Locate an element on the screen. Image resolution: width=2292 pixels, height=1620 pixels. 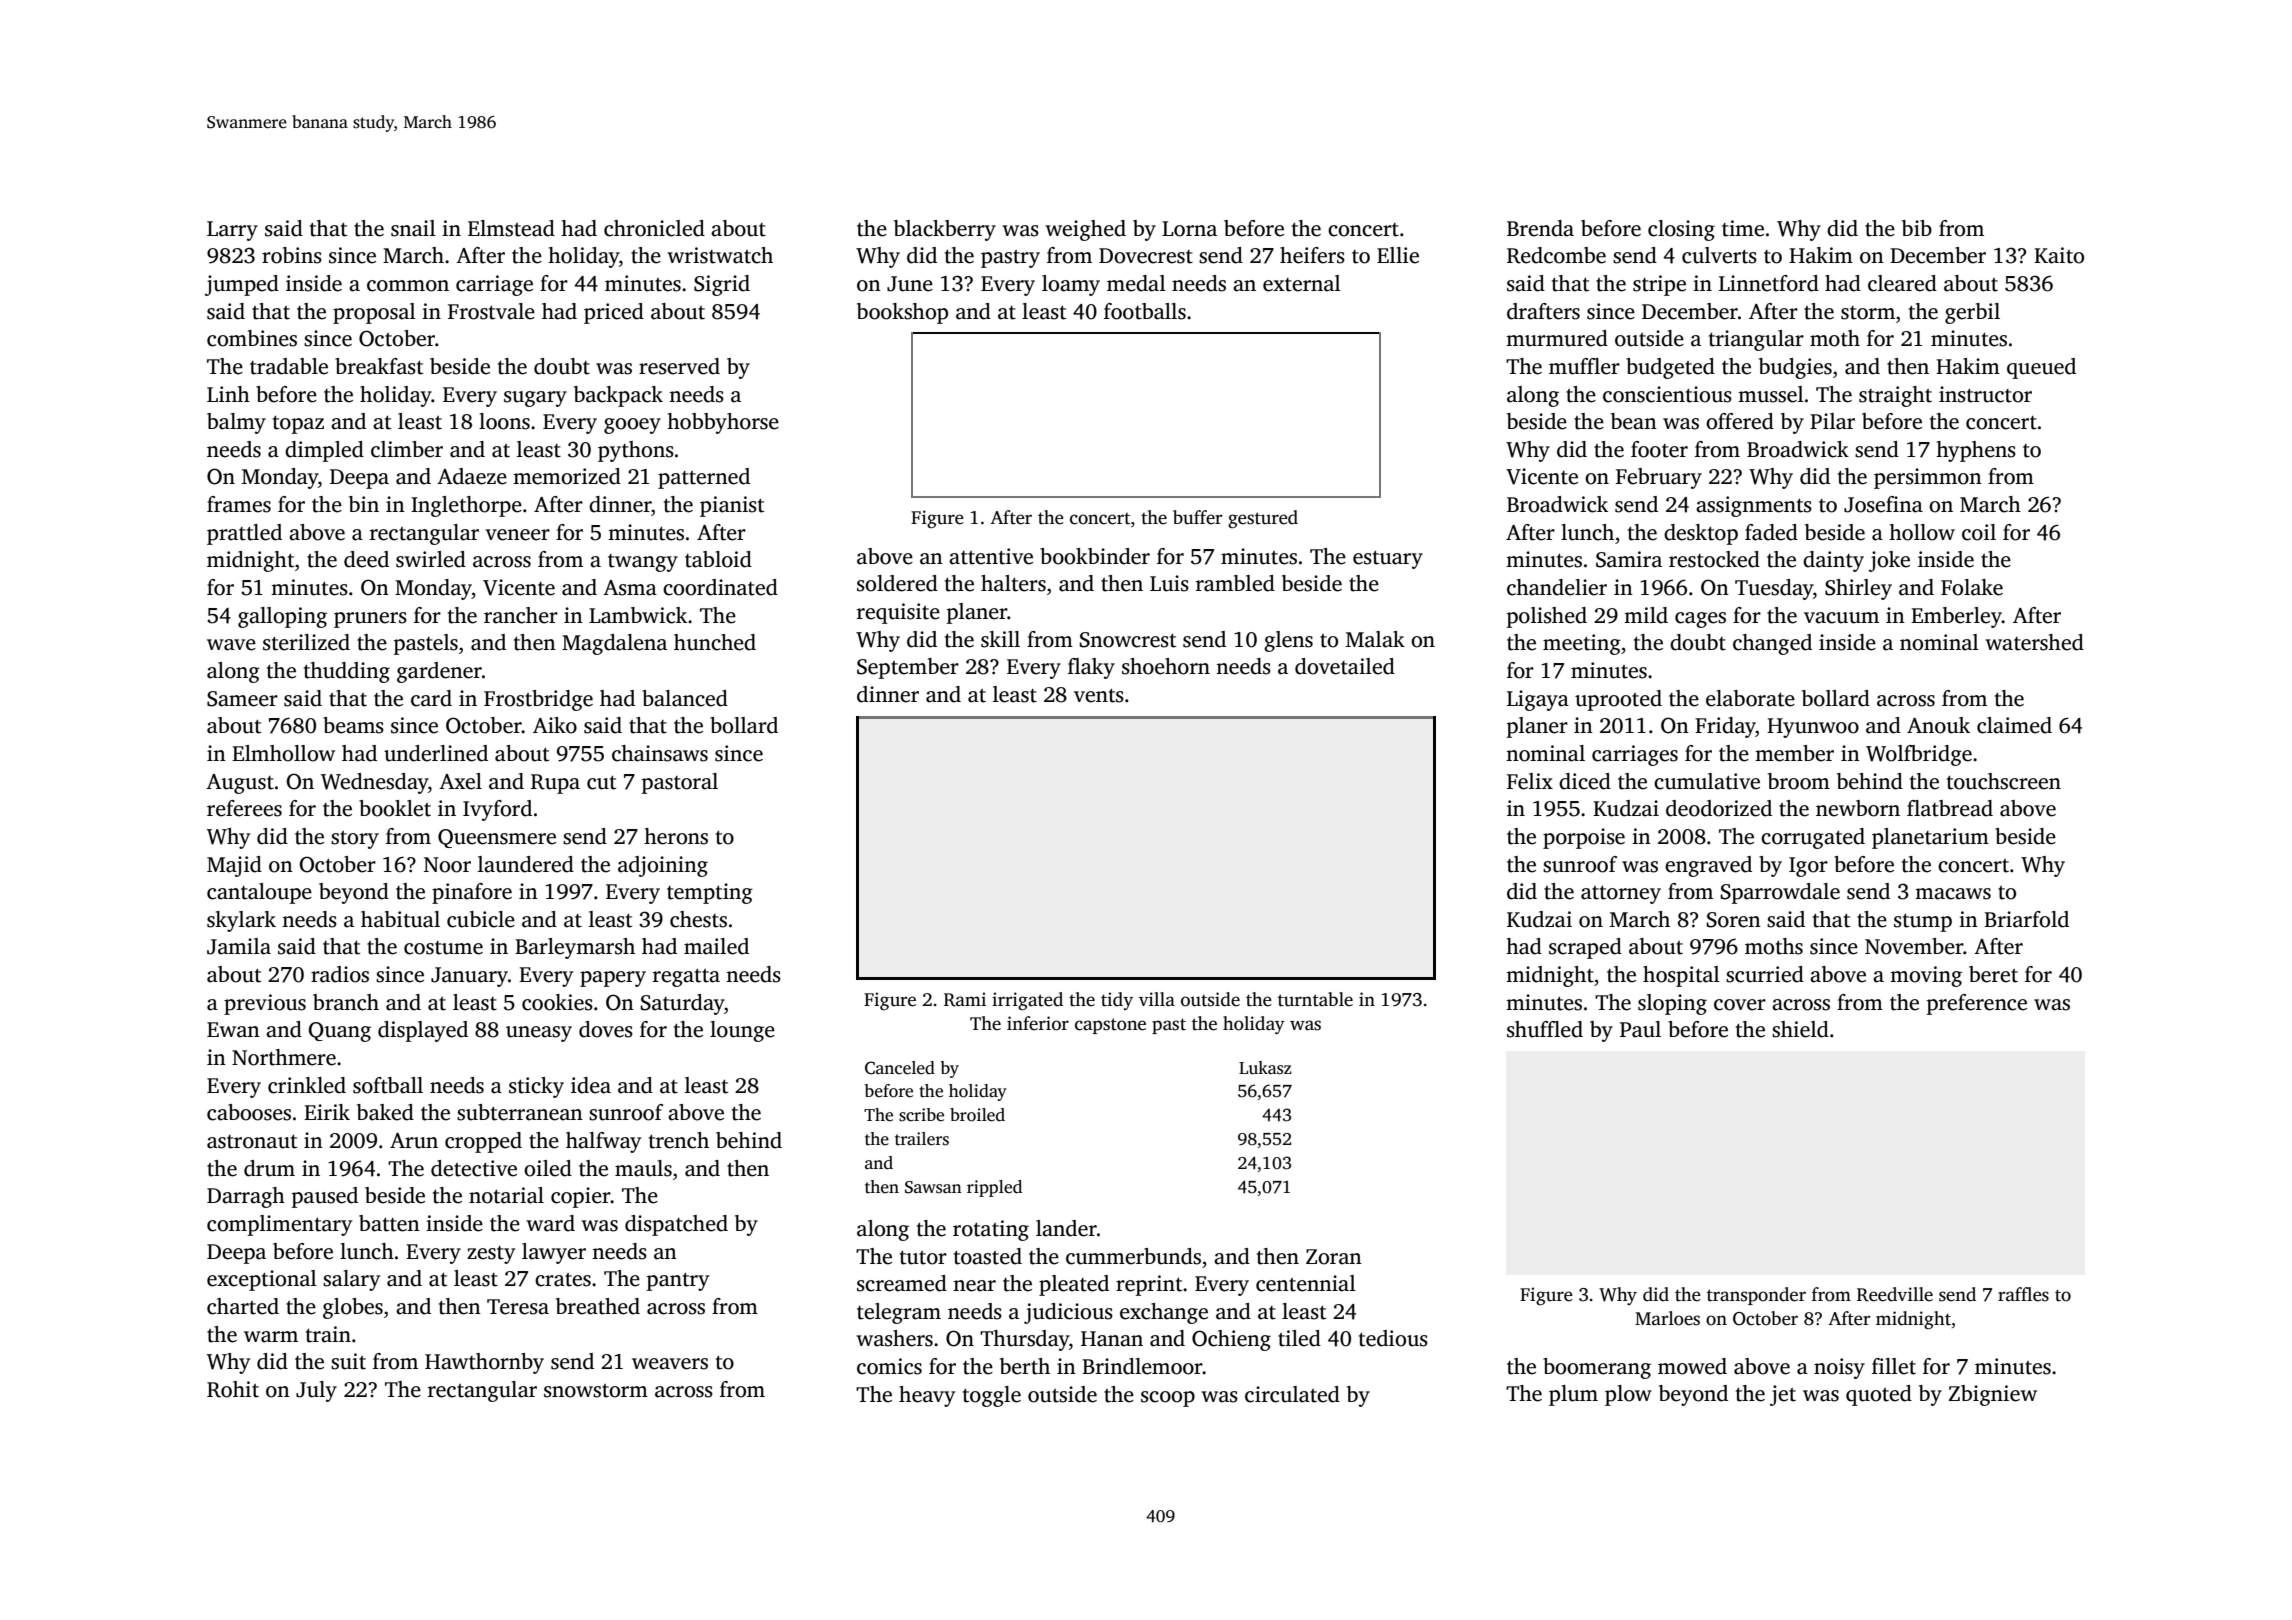
snail is located at coordinates (413, 228).
